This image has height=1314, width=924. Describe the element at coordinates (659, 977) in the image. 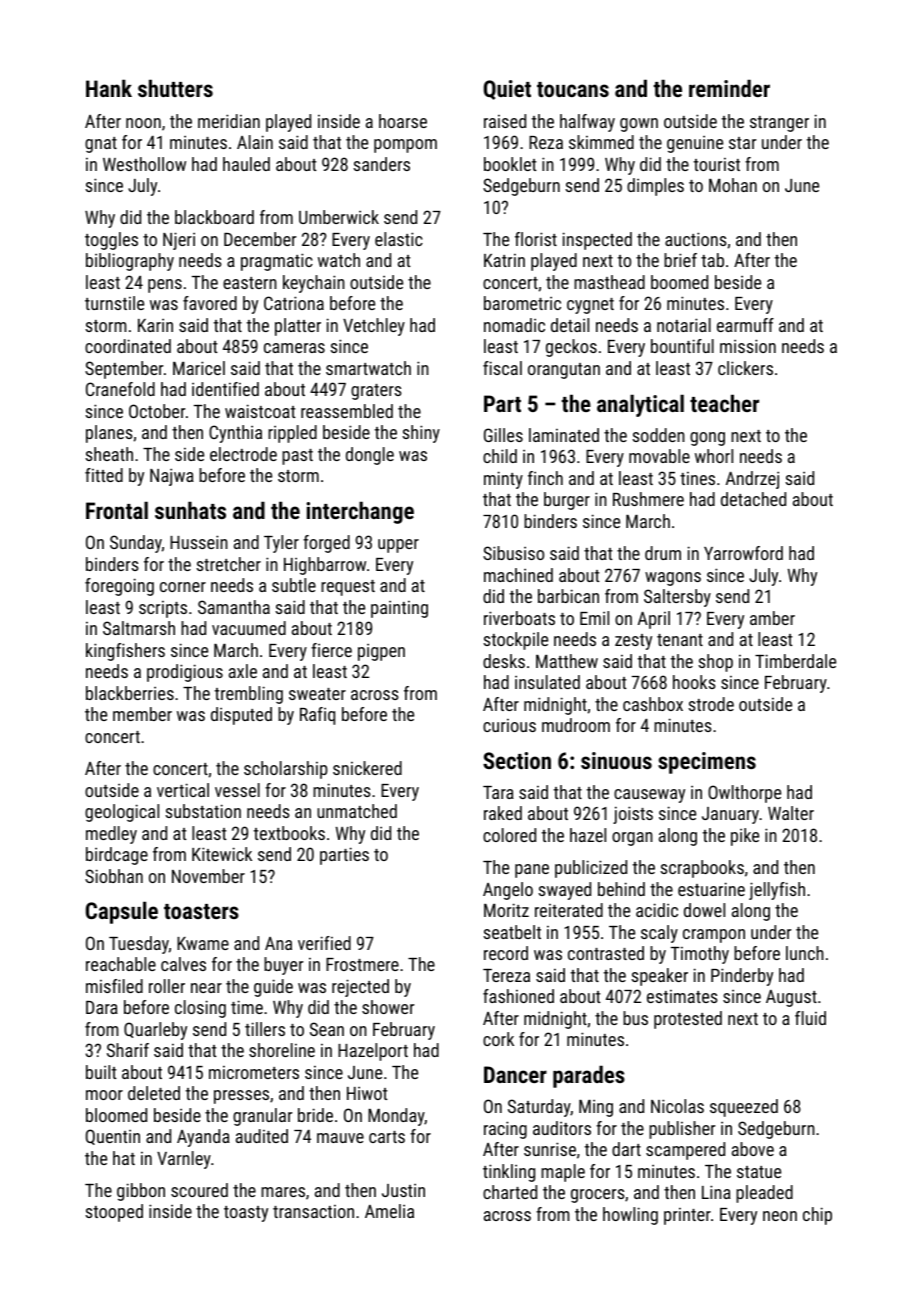

I see `speaker` at that location.
